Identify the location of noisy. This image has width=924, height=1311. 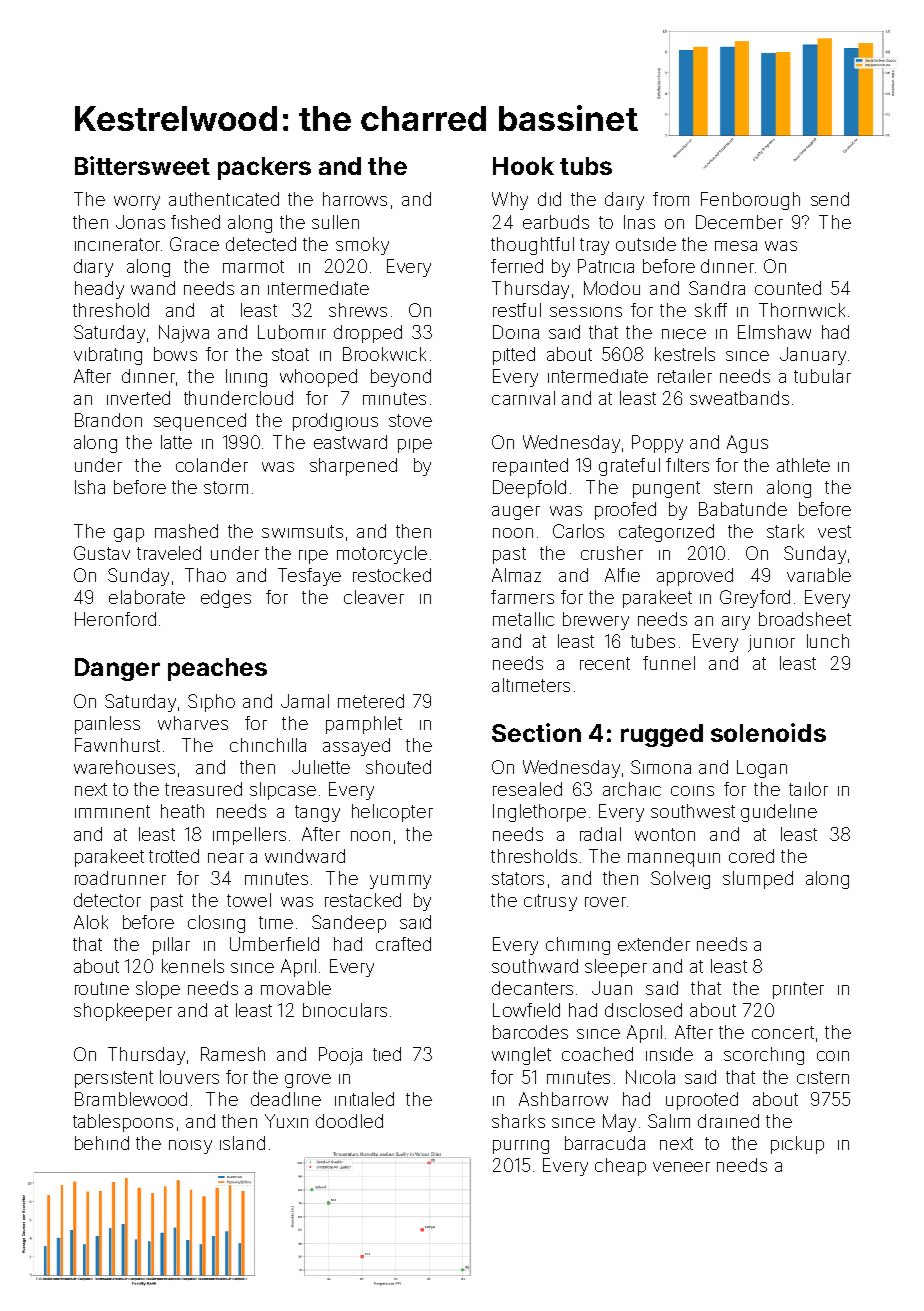
(190, 1147).
